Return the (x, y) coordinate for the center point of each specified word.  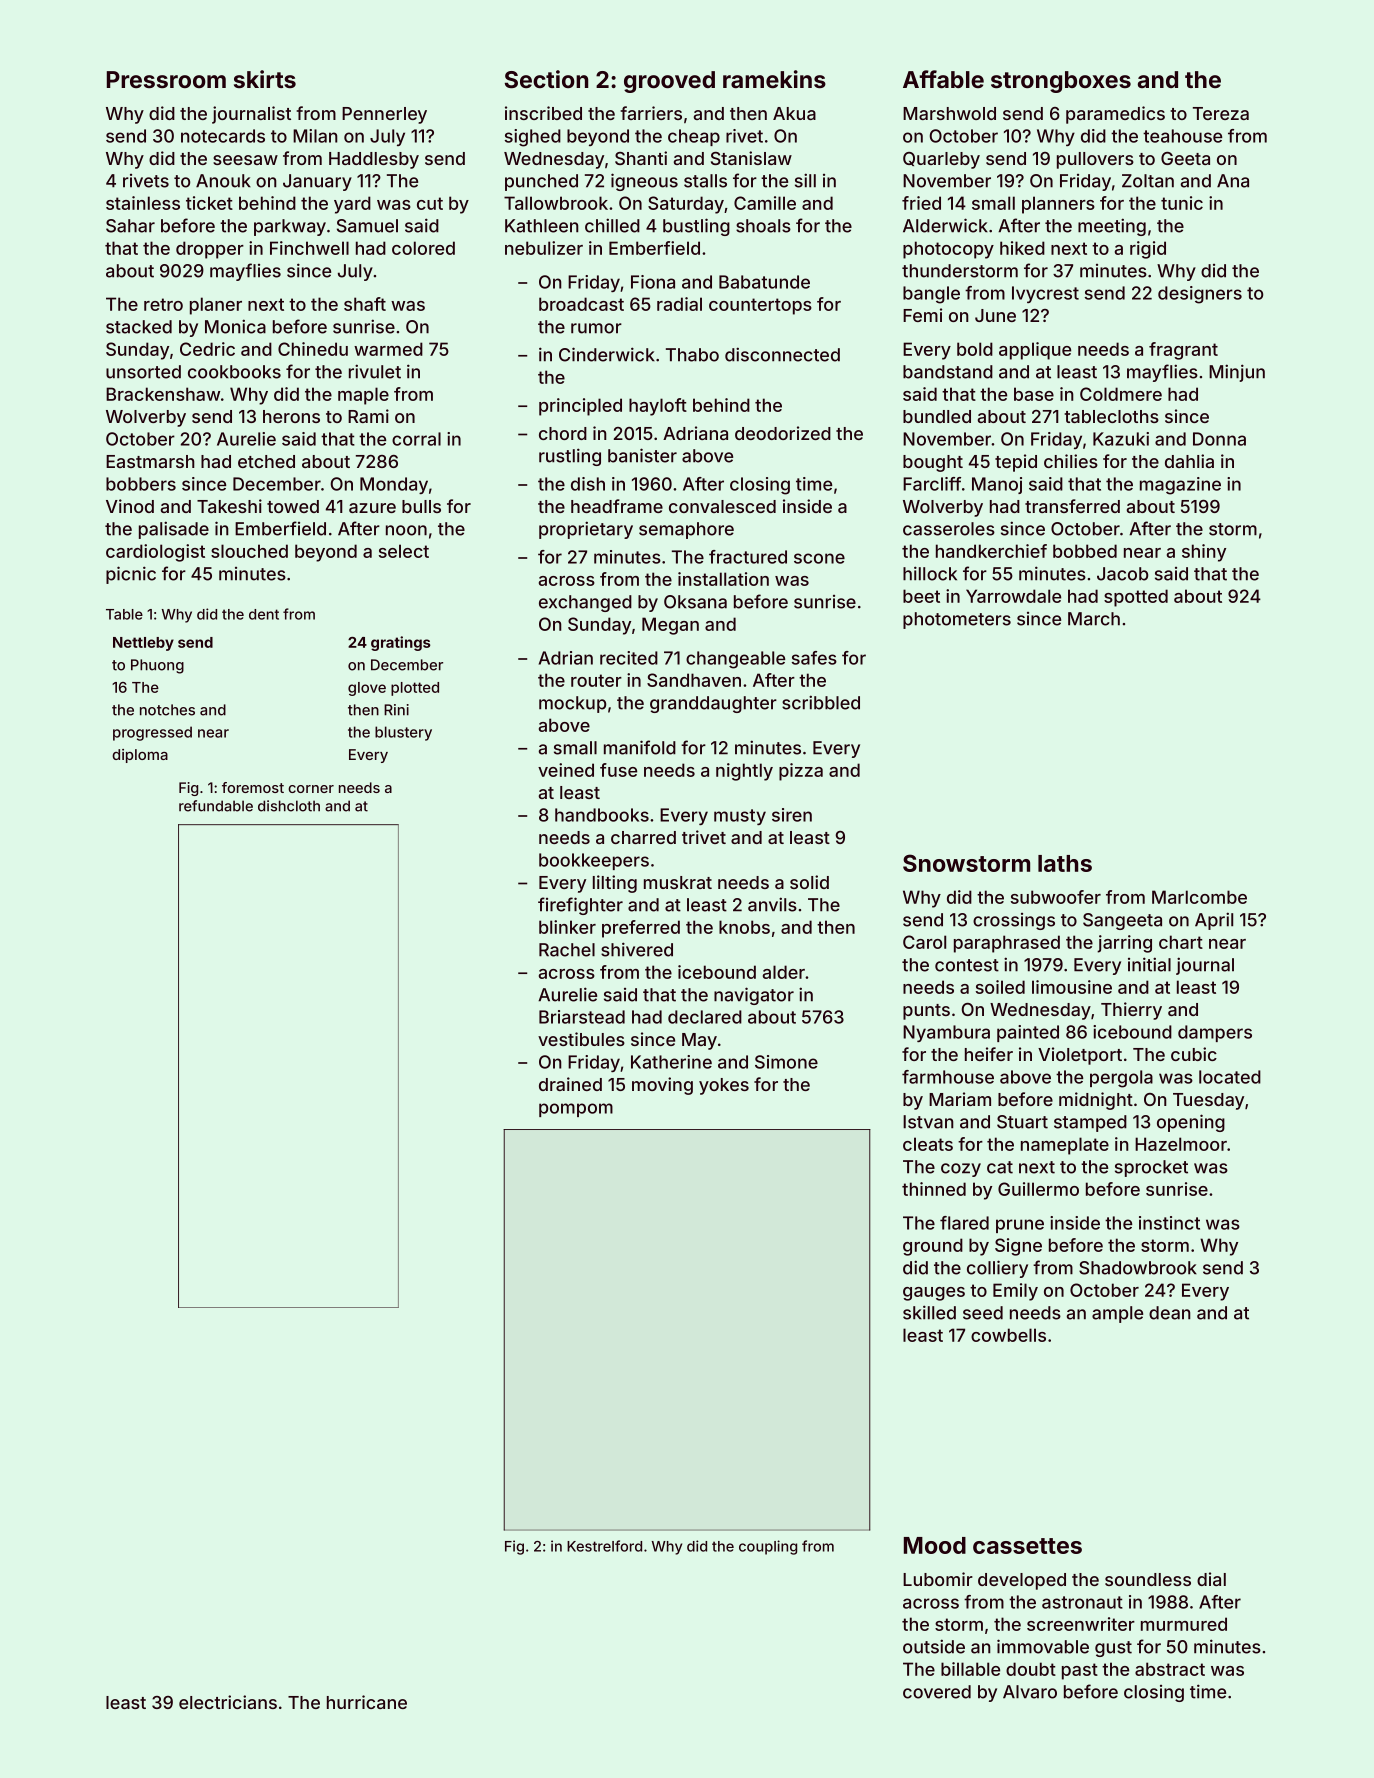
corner (311, 789)
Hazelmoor (1181, 1144)
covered (937, 1692)
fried (921, 203)
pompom (576, 1110)
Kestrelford (604, 1546)
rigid (1148, 250)
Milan (315, 136)
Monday (394, 485)
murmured (1184, 1624)
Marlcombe (1199, 897)
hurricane (367, 1702)
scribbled (821, 702)
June (995, 315)
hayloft (658, 407)
